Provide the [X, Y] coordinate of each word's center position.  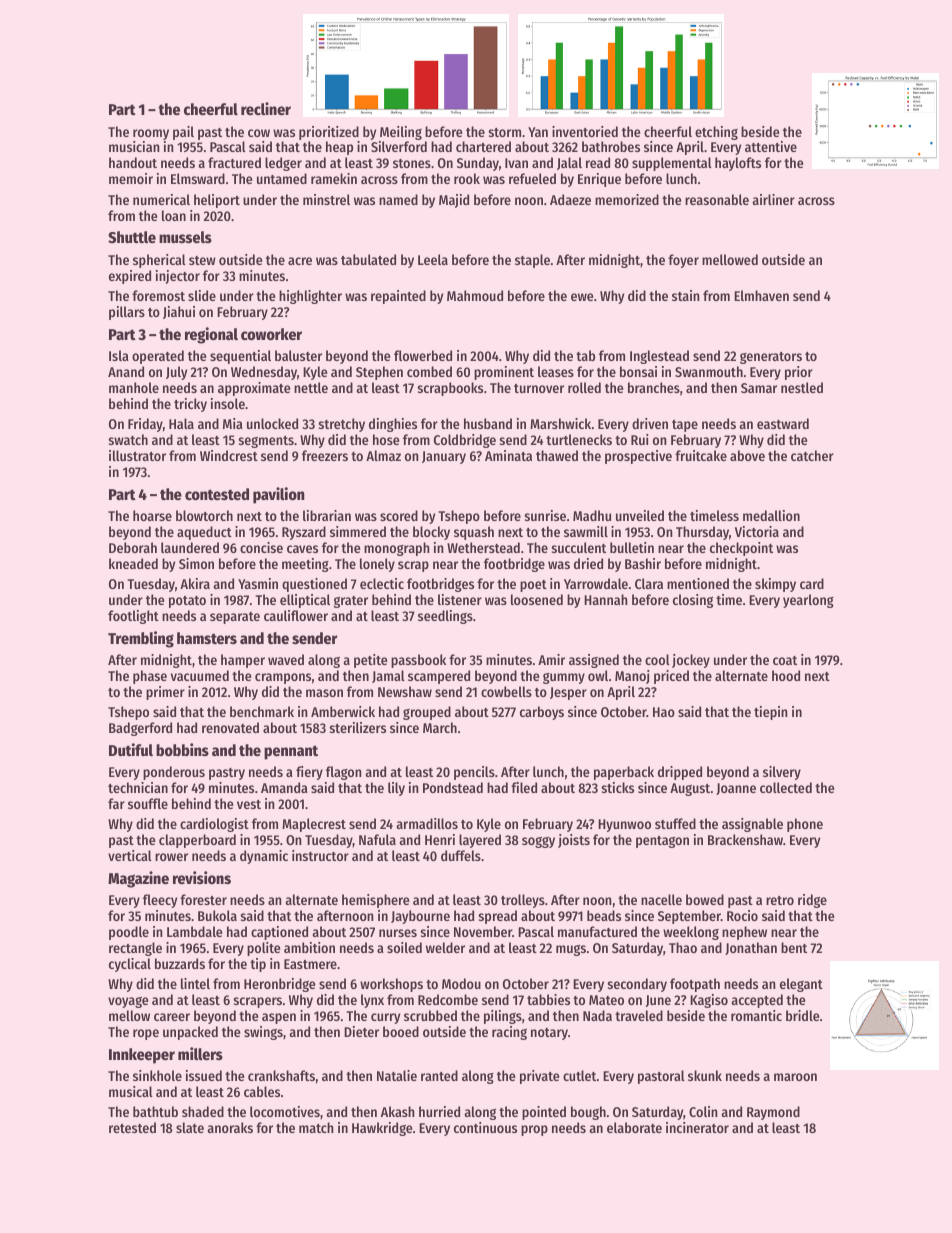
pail [183, 133]
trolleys [523, 901]
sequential [240, 357]
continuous [485, 1127]
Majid [454, 201]
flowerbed [423, 355]
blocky [431, 533]
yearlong [808, 601]
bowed [705, 899]
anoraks [230, 1127]
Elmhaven [761, 295]
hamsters [207, 638]
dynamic [264, 857]
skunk [705, 1075]
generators [771, 358]
